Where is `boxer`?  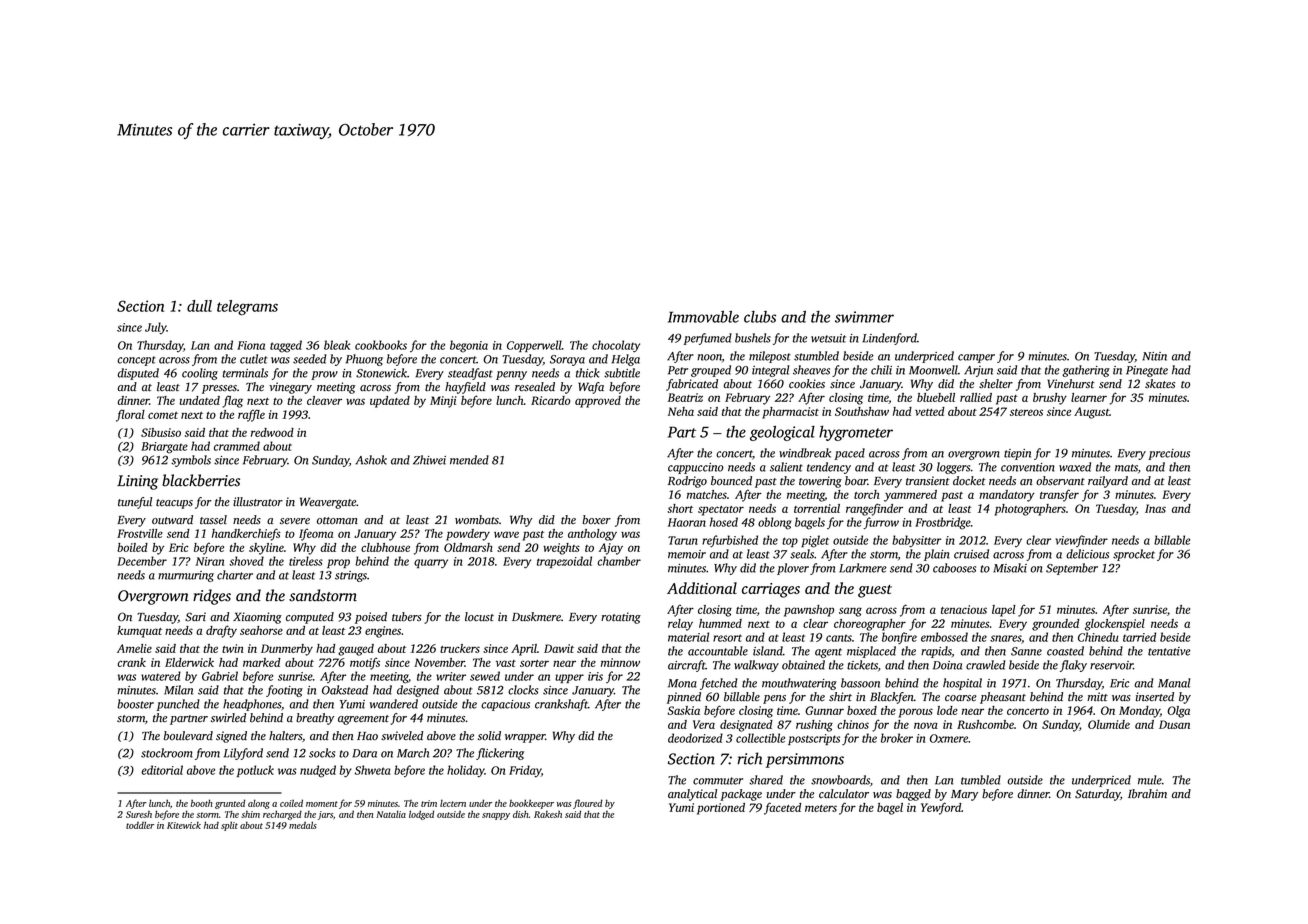
boxer is located at coordinates (596, 520).
